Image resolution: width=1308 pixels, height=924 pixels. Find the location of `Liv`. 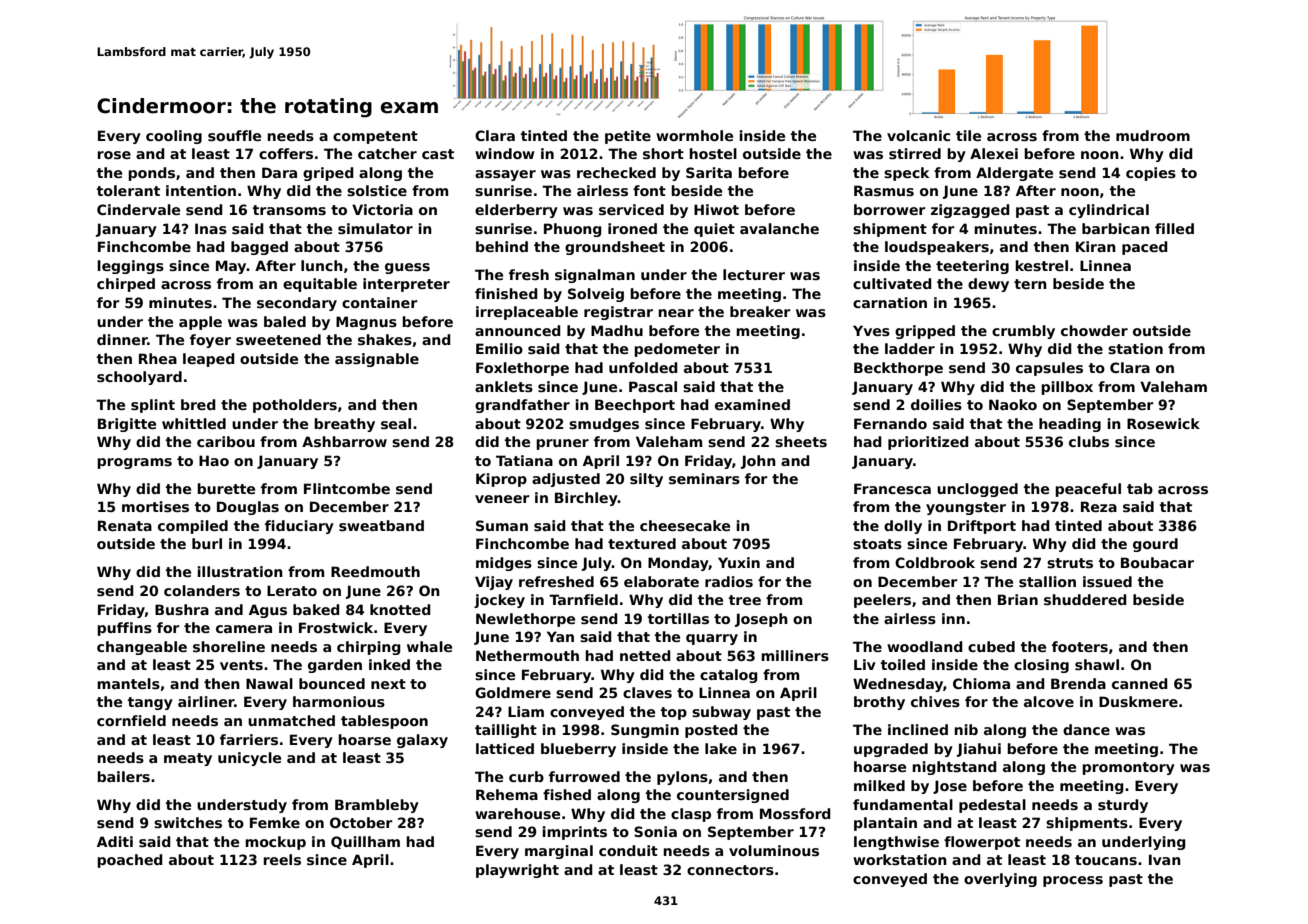

Liv is located at coordinates (865, 664).
